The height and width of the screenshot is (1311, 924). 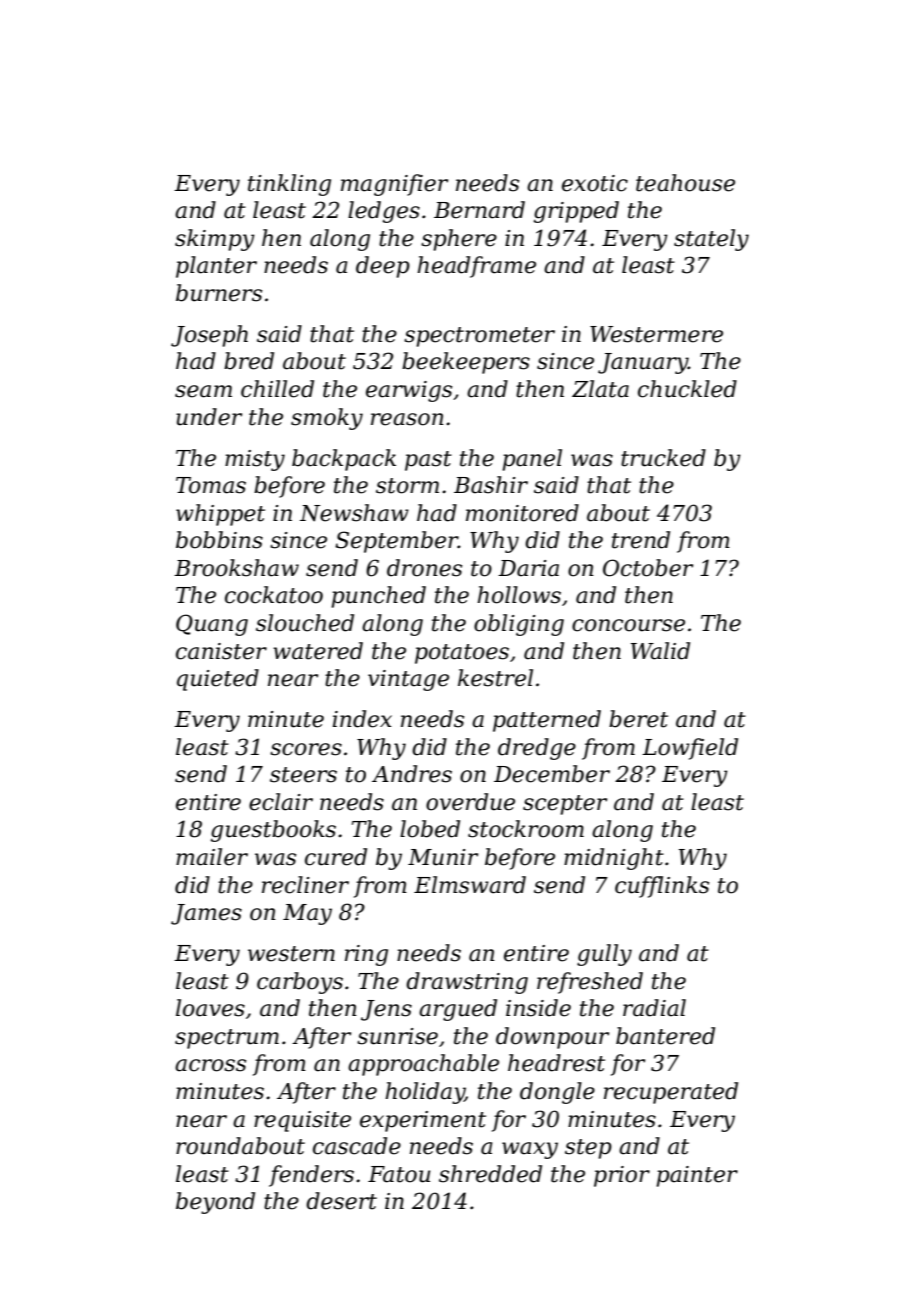 What do you see at coordinates (663, 458) in the screenshot?
I see `trucked` at bounding box center [663, 458].
